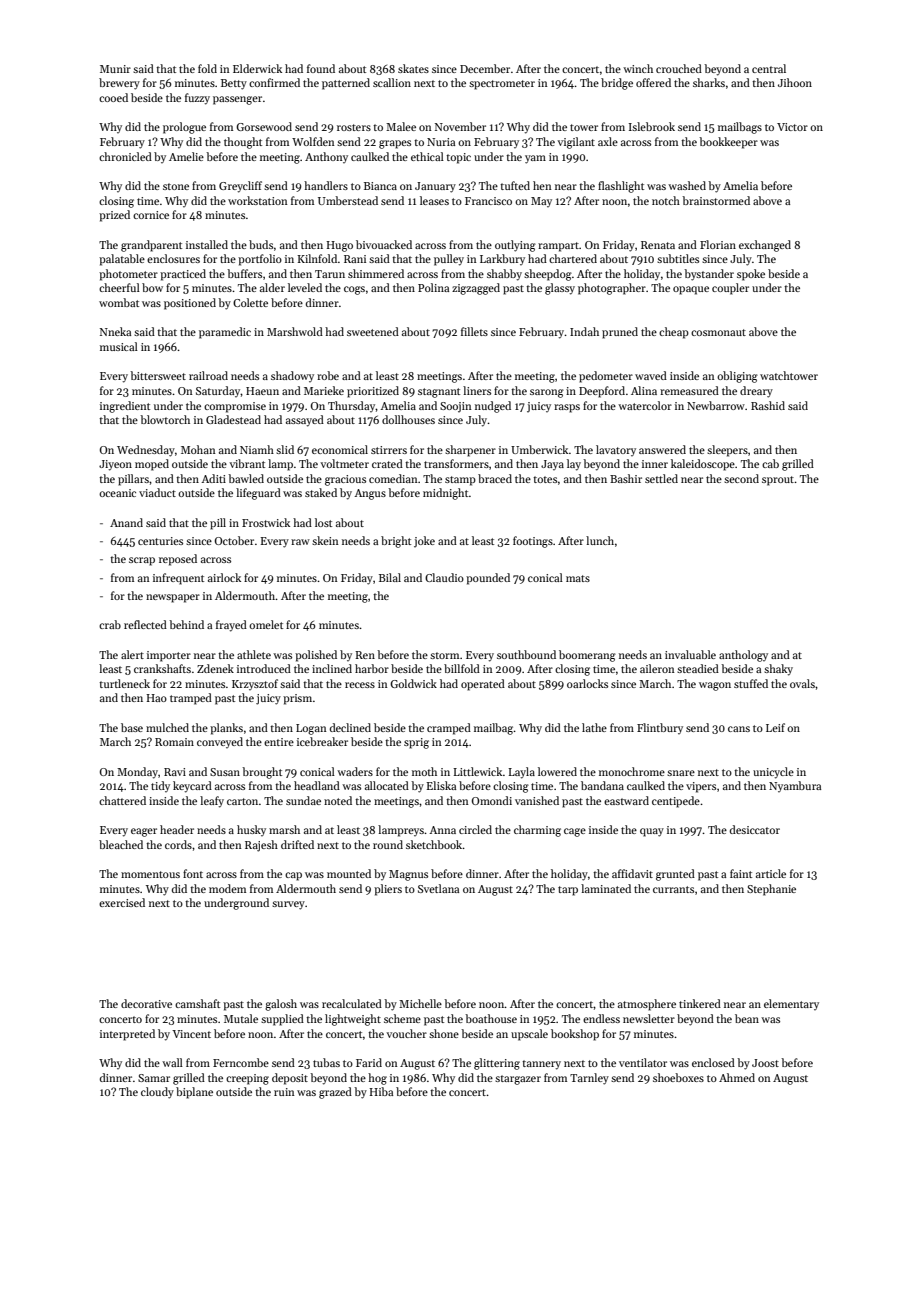 The image size is (924, 1308). Describe the element at coordinates (190, 304) in the page. I see `positioned` at that location.
